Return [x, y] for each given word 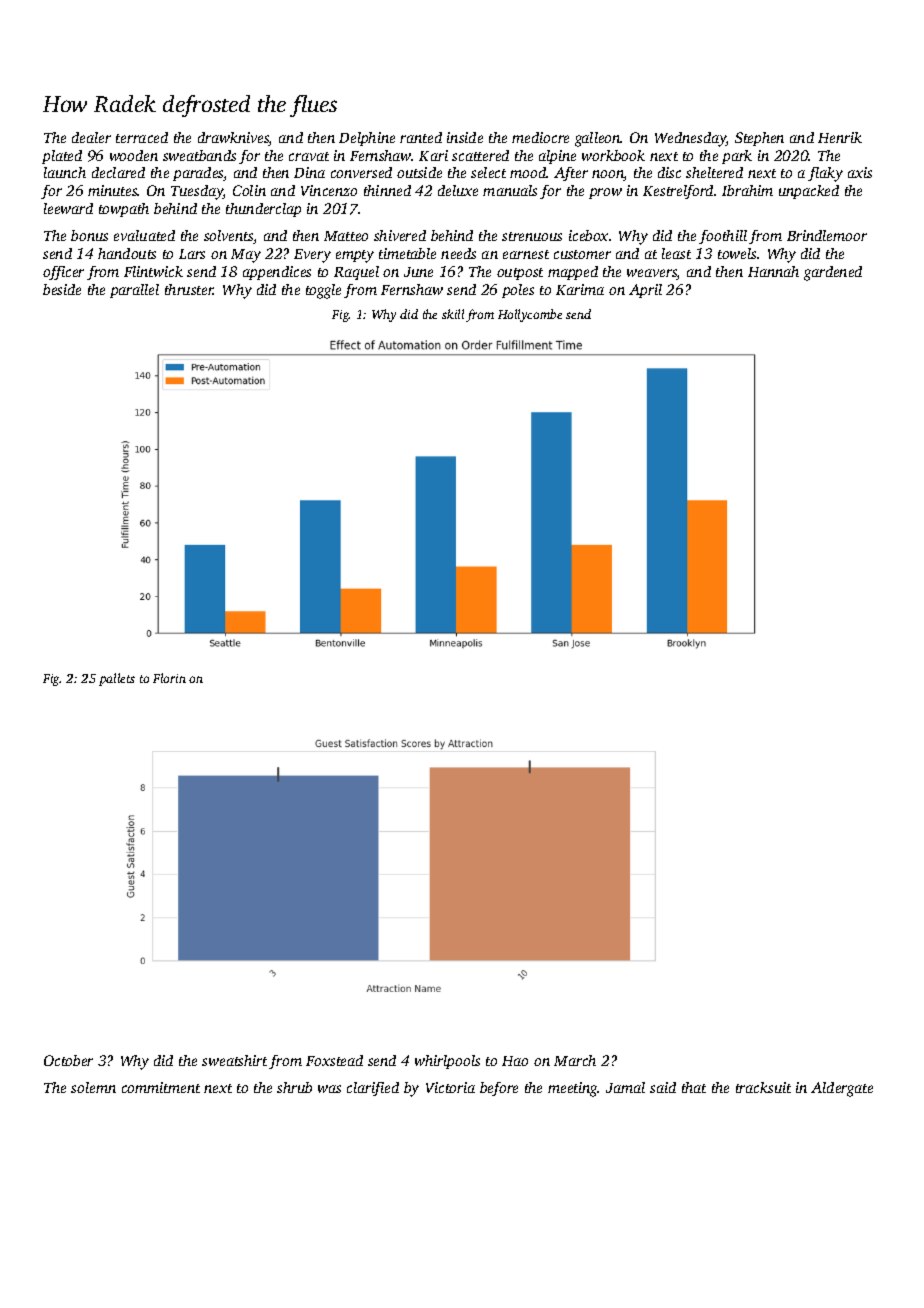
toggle [323, 291]
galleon [598, 139]
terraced [142, 137]
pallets [117, 679]
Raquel [356, 273]
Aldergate [842, 1089]
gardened [833, 273]
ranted [421, 137]
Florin [169, 678]
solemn [93, 1087]
